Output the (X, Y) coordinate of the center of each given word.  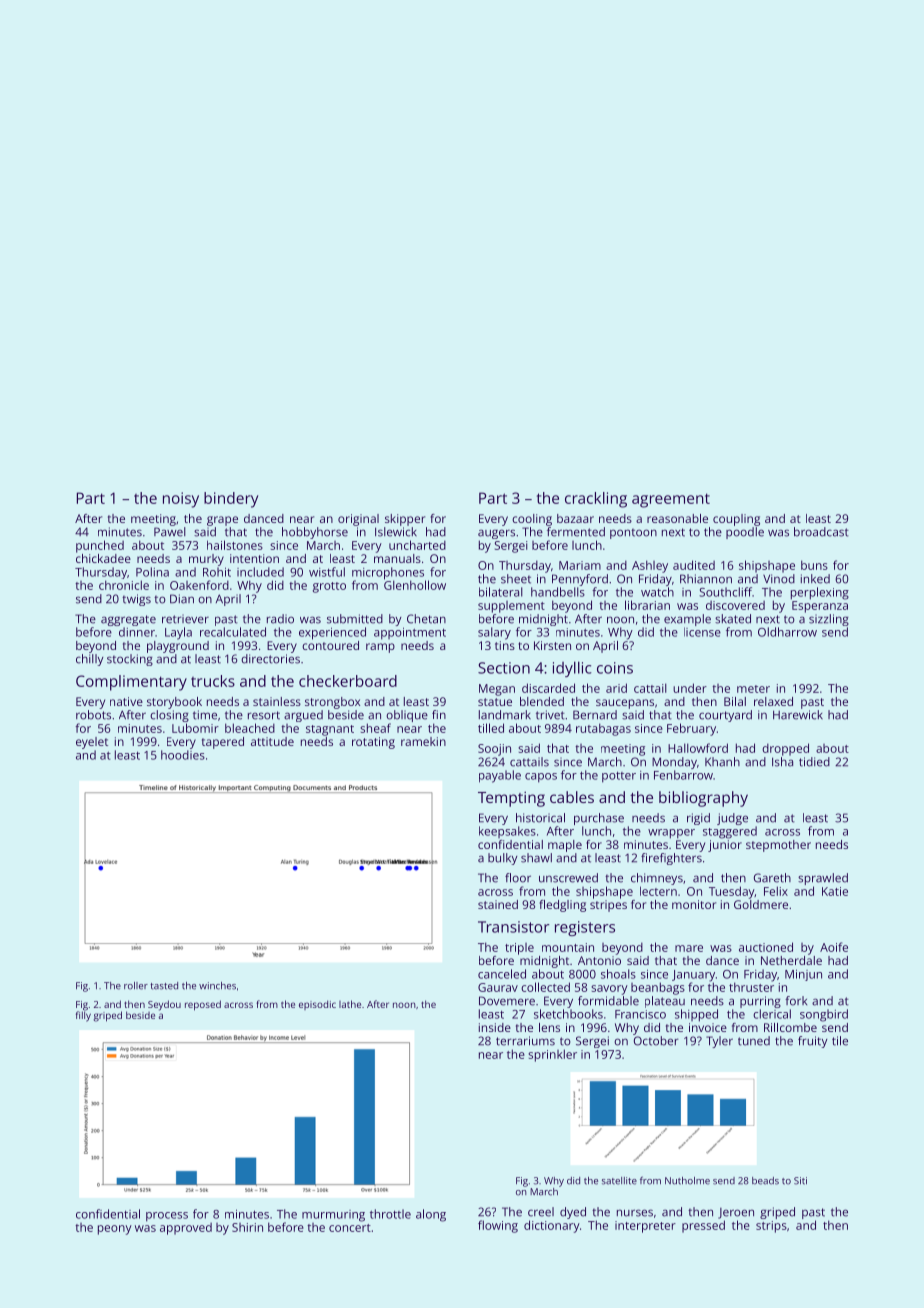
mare (689, 948)
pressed (703, 1226)
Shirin (247, 1227)
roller (136, 986)
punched (100, 546)
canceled (502, 974)
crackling (596, 500)
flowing (498, 1226)
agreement (671, 500)
